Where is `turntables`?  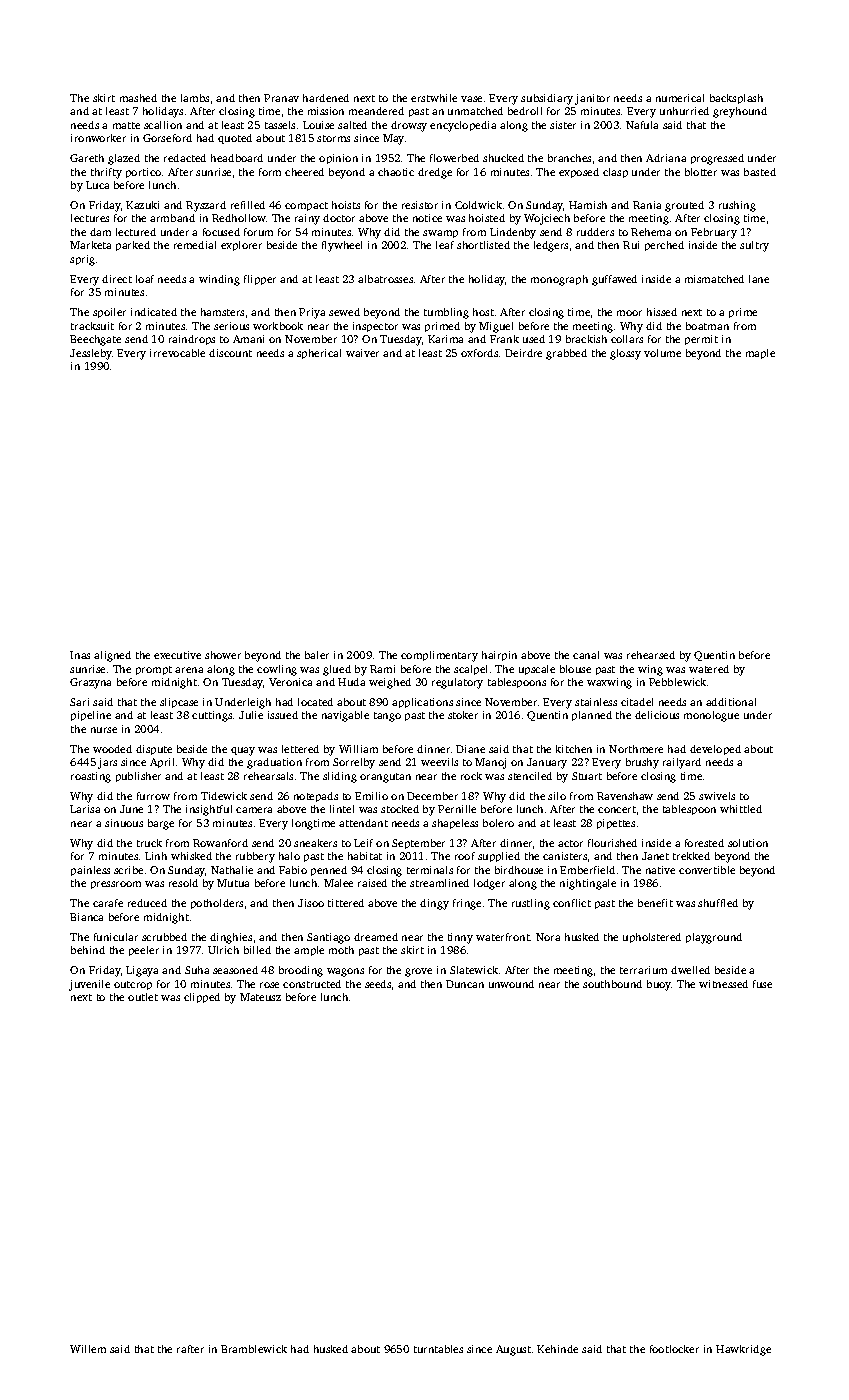 turntables is located at coordinates (438, 1349).
